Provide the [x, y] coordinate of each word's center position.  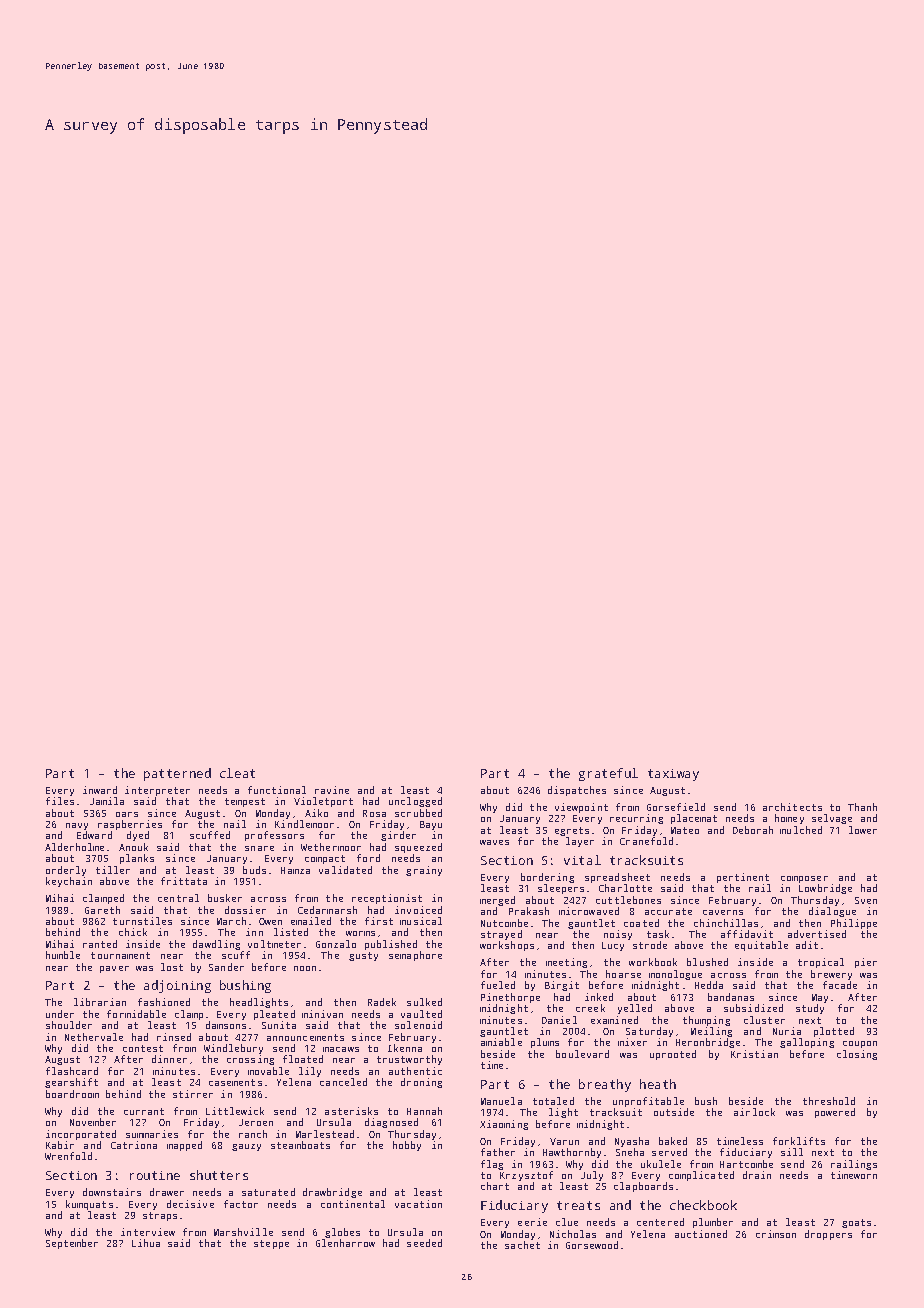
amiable [501, 1042]
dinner [169, 1059]
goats [856, 1223]
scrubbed [418, 813]
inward [100, 790]
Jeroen [256, 1122]
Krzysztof [526, 1177]
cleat [237, 773]
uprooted [673, 1055]
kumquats [89, 1205]
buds [254, 870]
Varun [564, 1141]
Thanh [862, 807]
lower [863, 830]
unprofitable [648, 1102]
